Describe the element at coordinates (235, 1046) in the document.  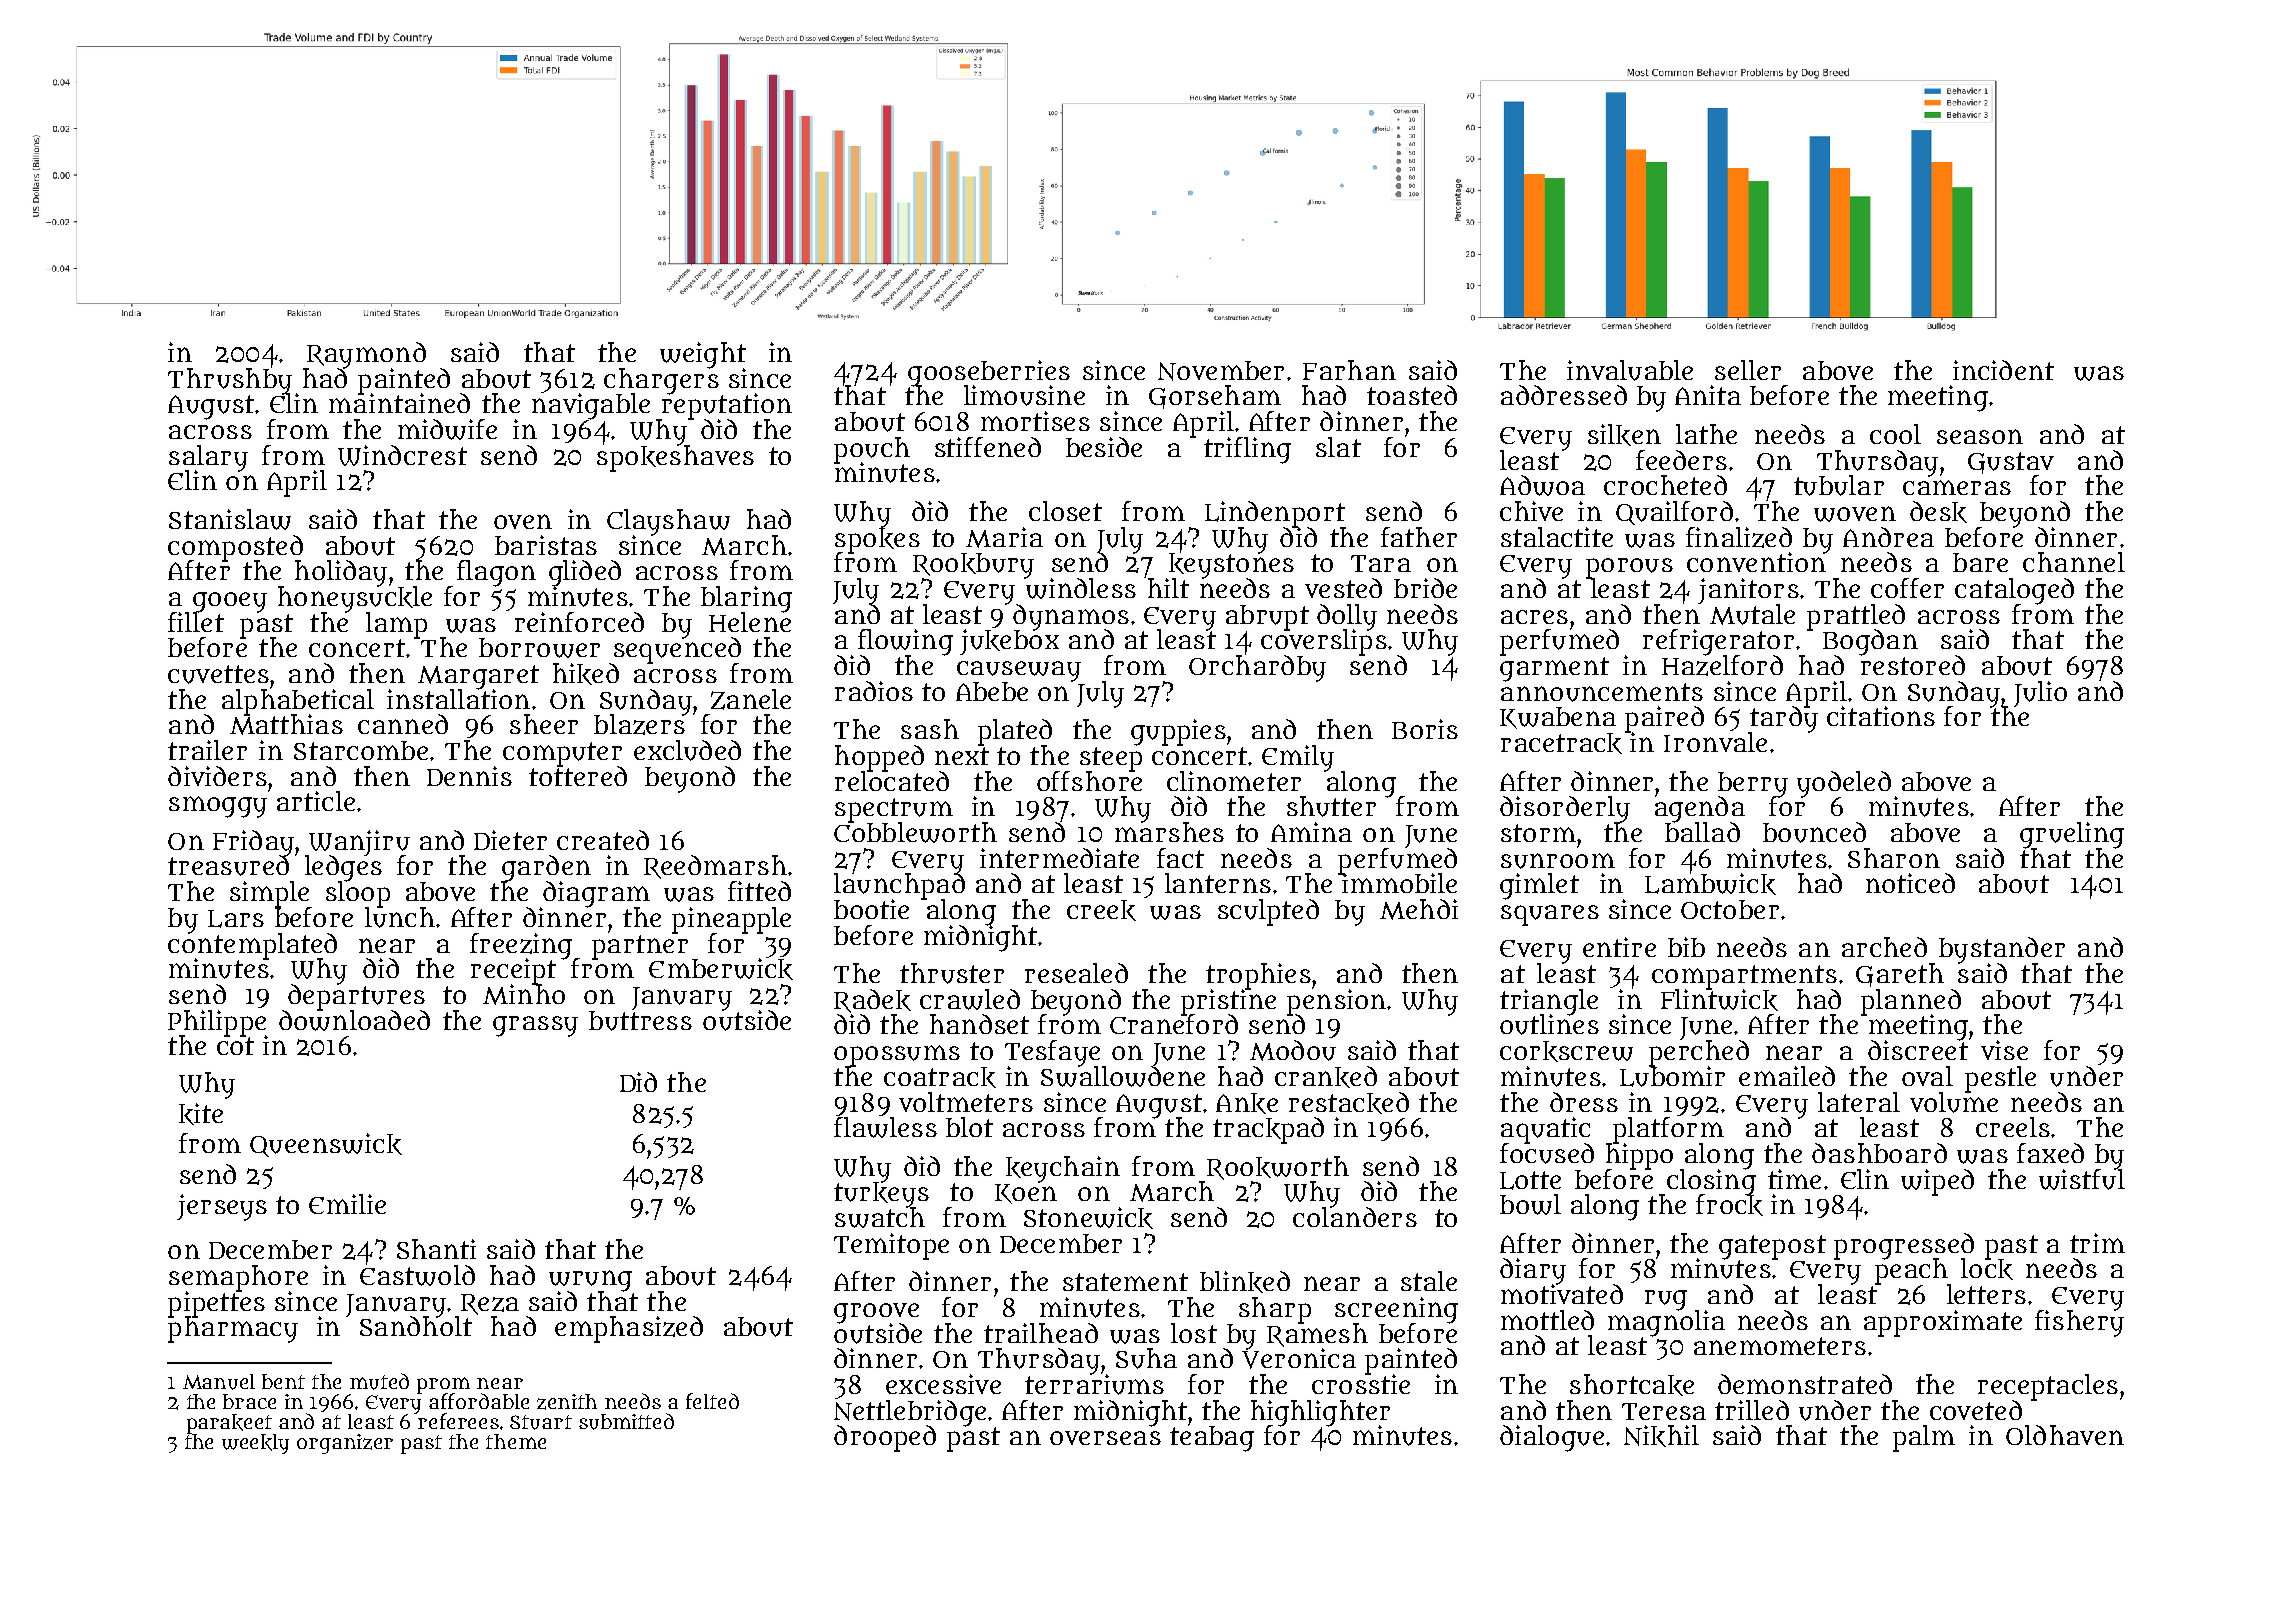
I see `cot` at that location.
